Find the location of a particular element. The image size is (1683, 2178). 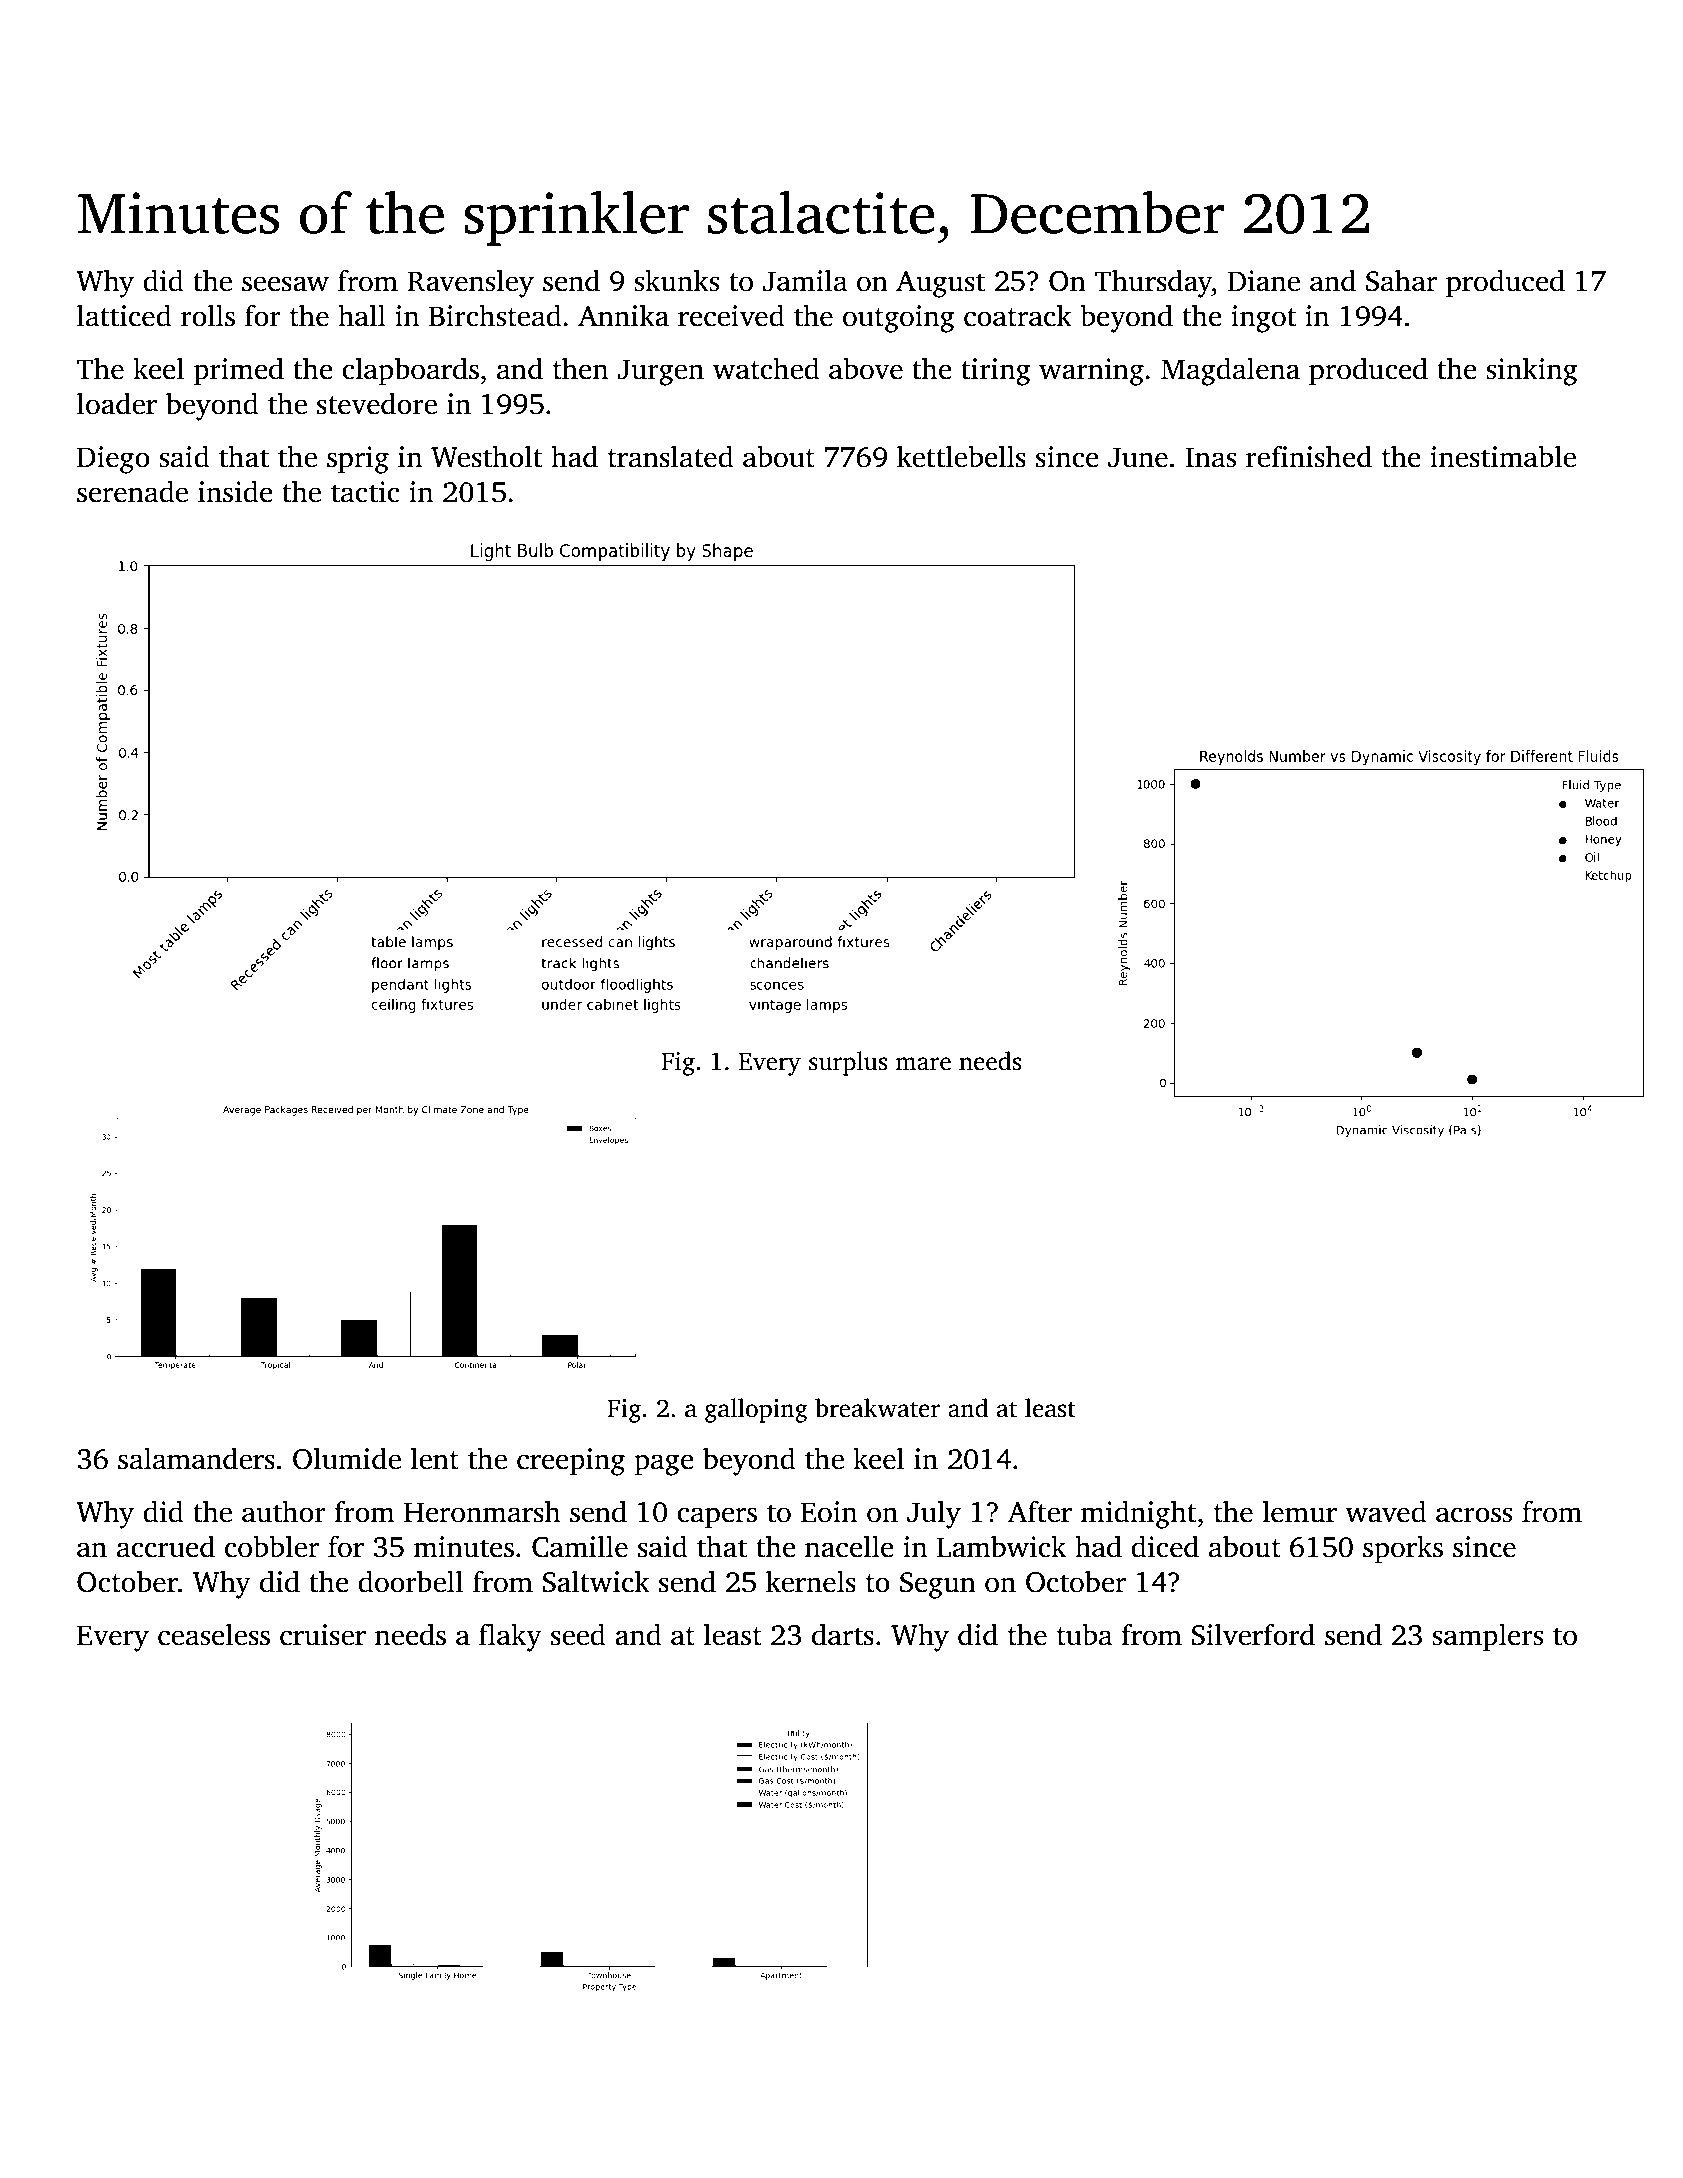

kettlebells is located at coordinates (961, 456).
